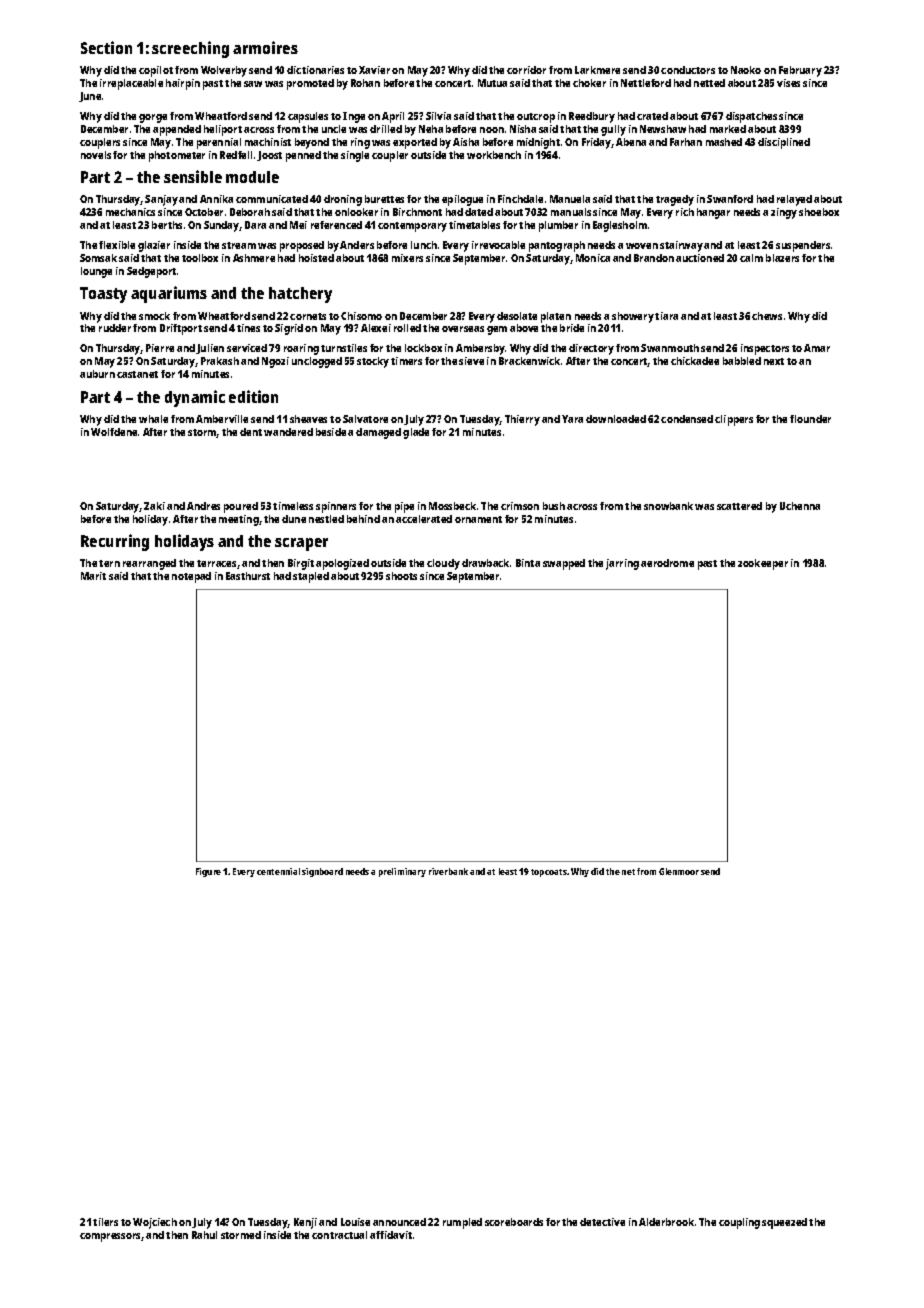 The image size is (924, 1308). Describe the element at coordinates (110, 1237) in the image. I see `compressors` at that location.
